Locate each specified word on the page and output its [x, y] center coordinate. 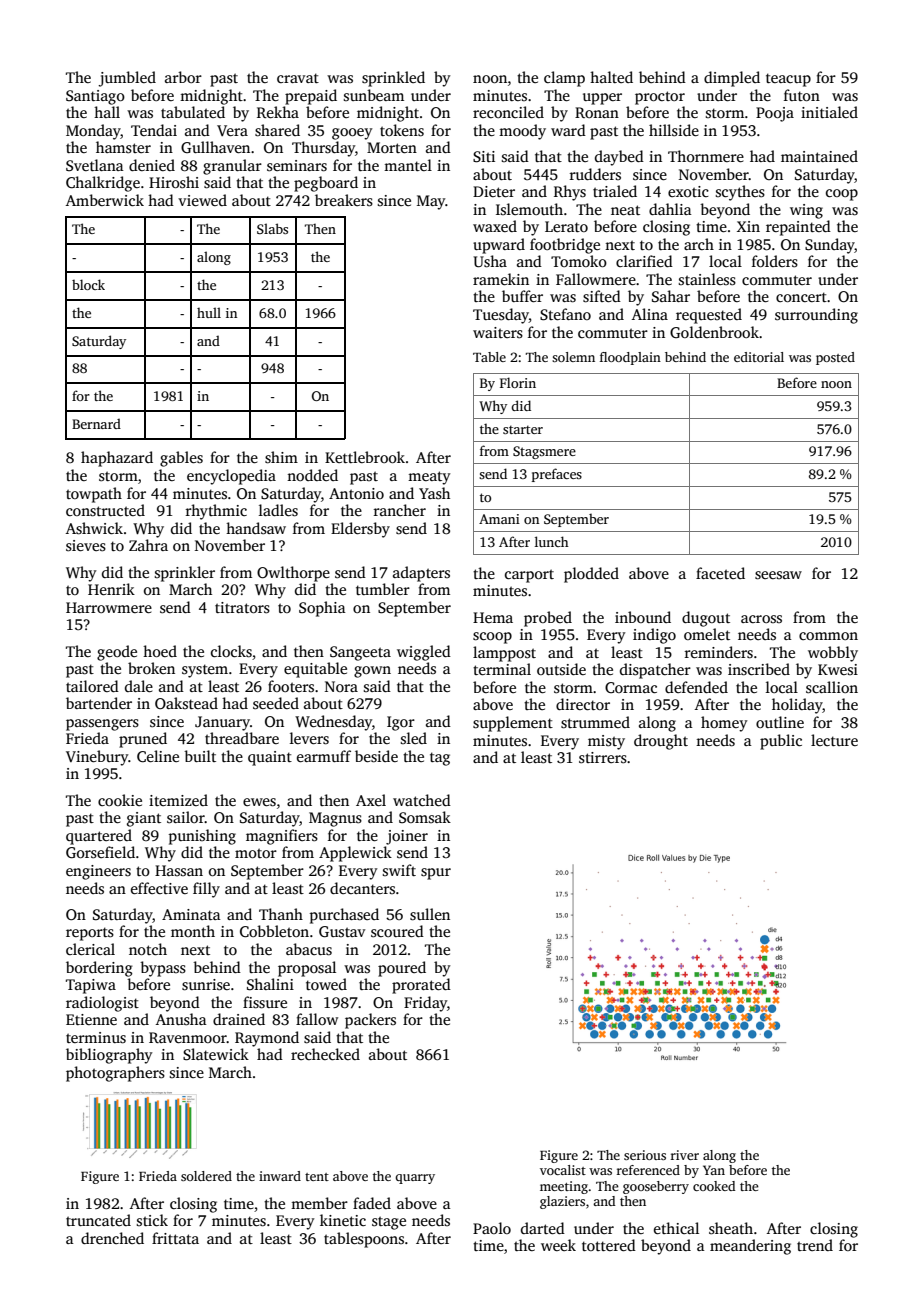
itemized [178, 800]
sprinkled [393, 79]
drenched [112, 1238]
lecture [834, 740]
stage [389, 1223]
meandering [750, 1247]
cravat [298, 78]
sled [414, 738]
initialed [829, 112]
